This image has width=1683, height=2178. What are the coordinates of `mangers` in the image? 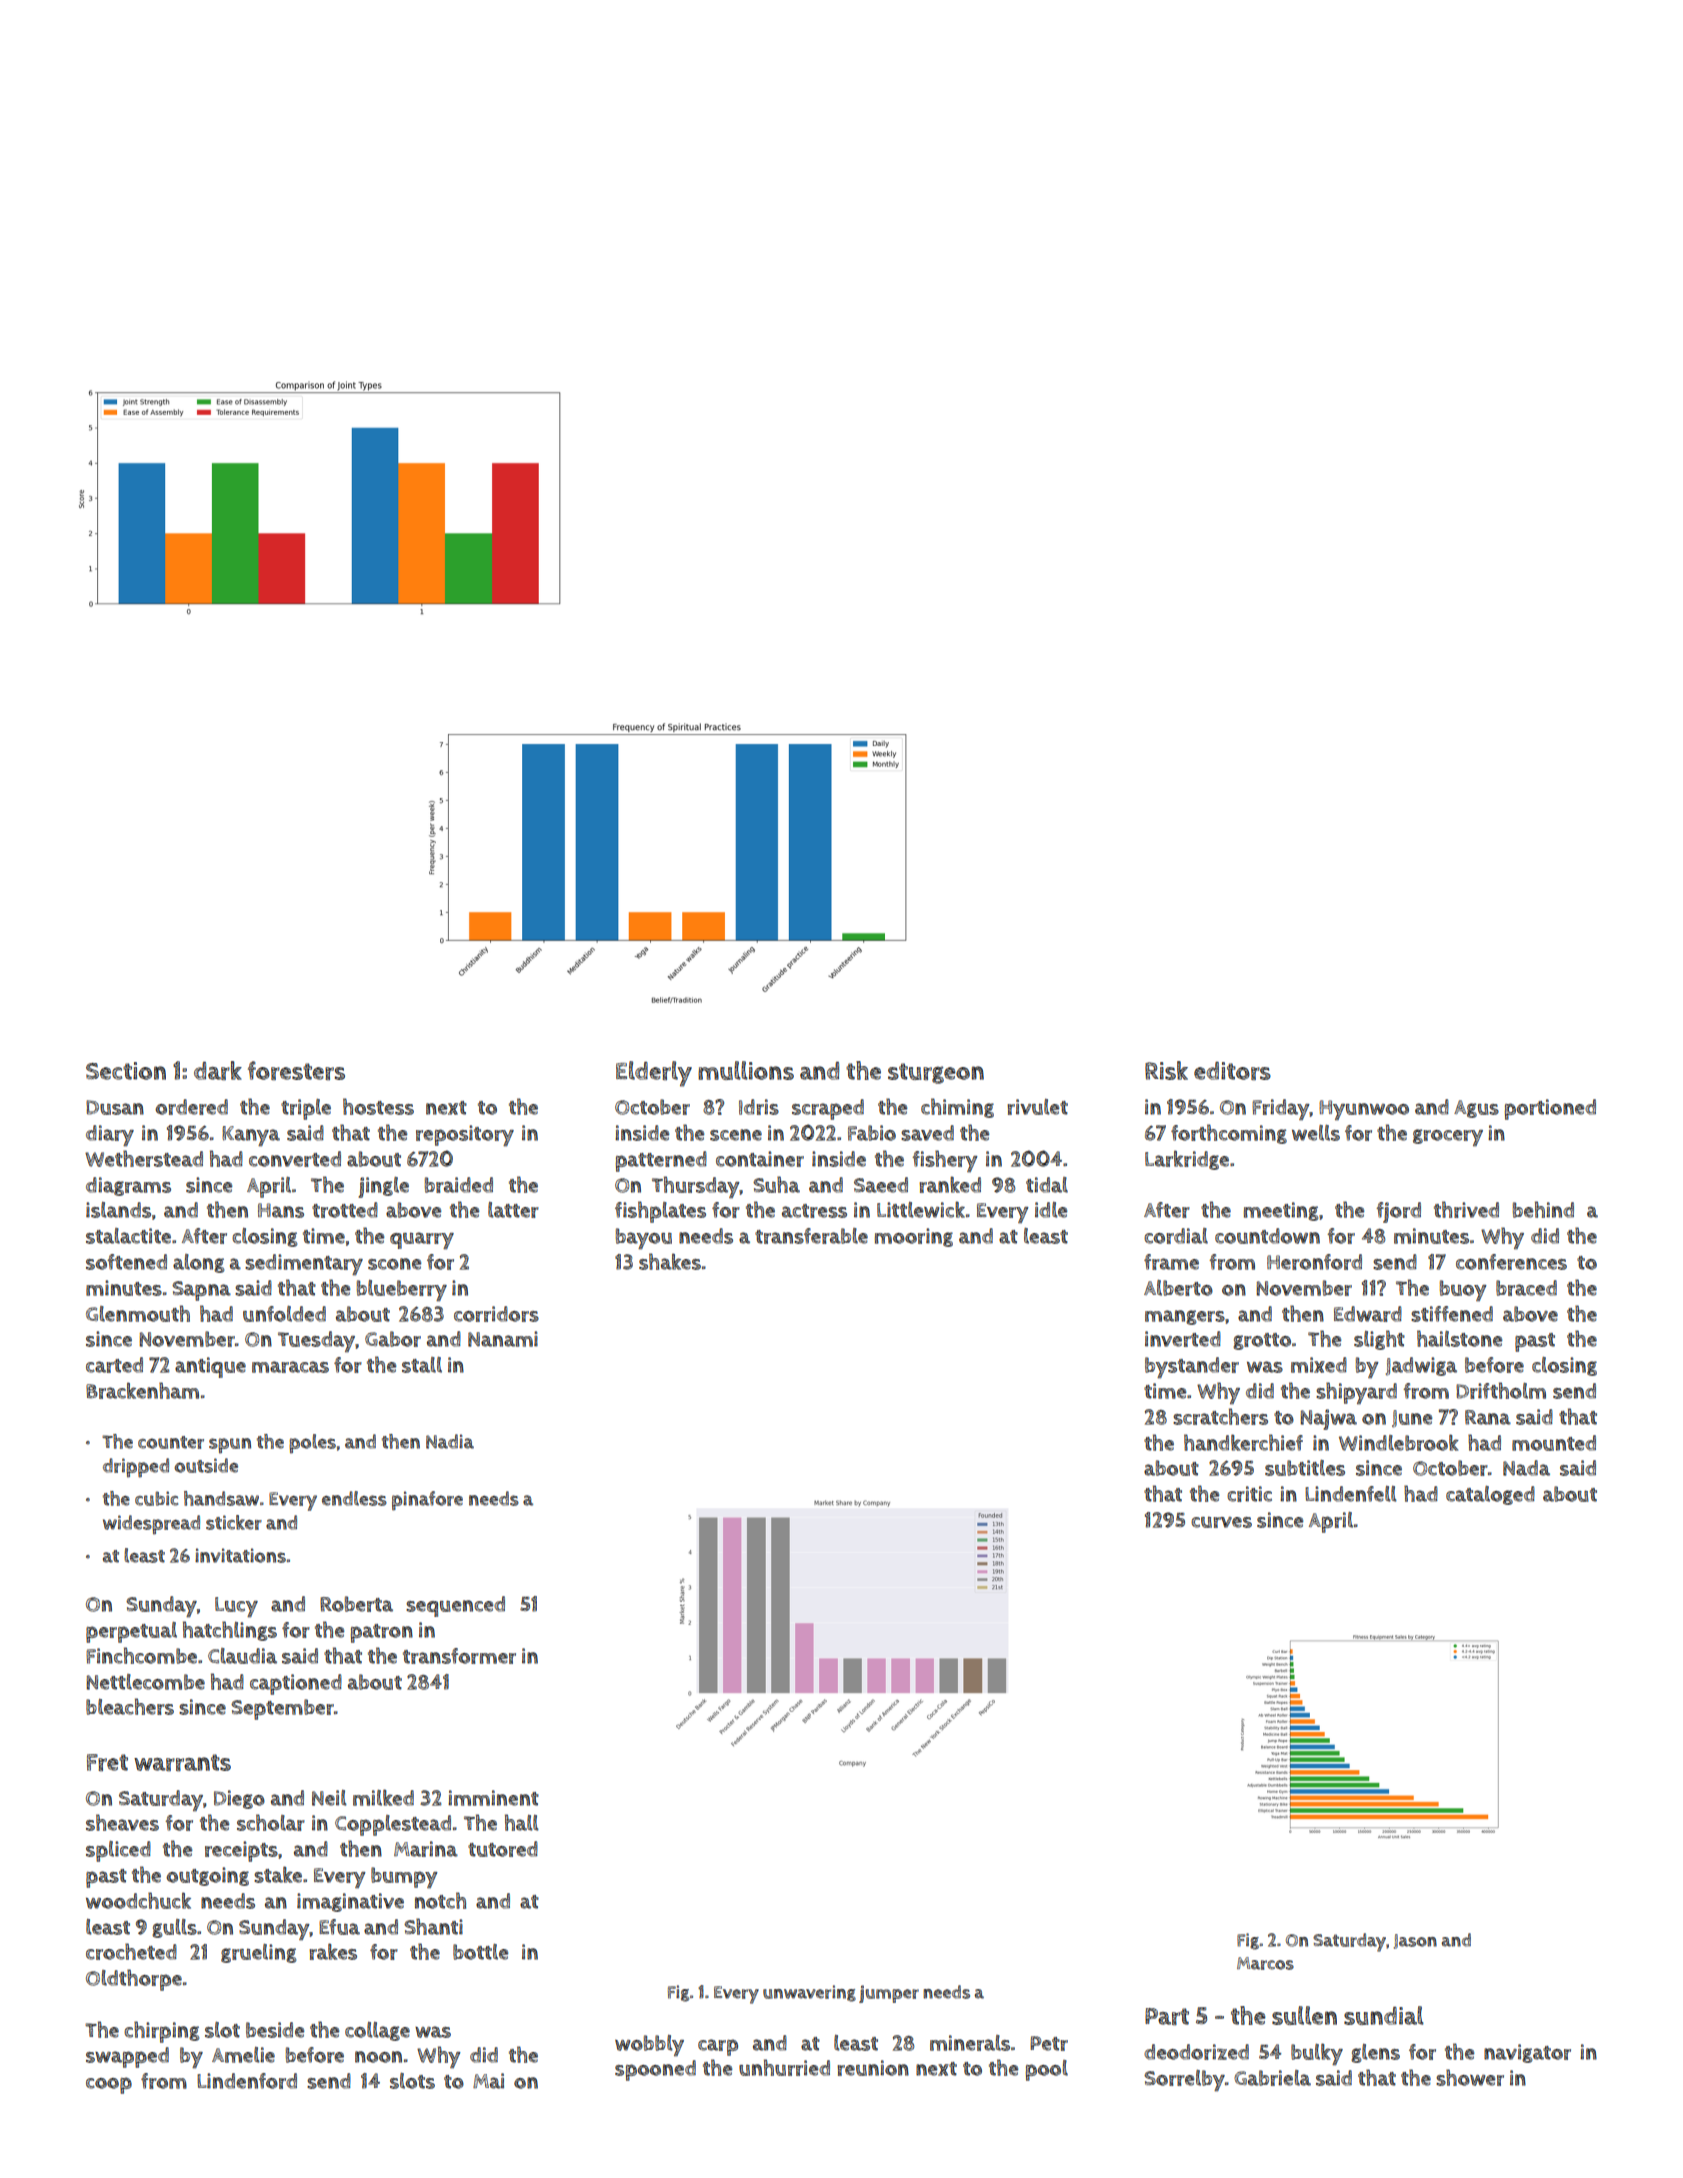 It's located at (1185, 1317).
